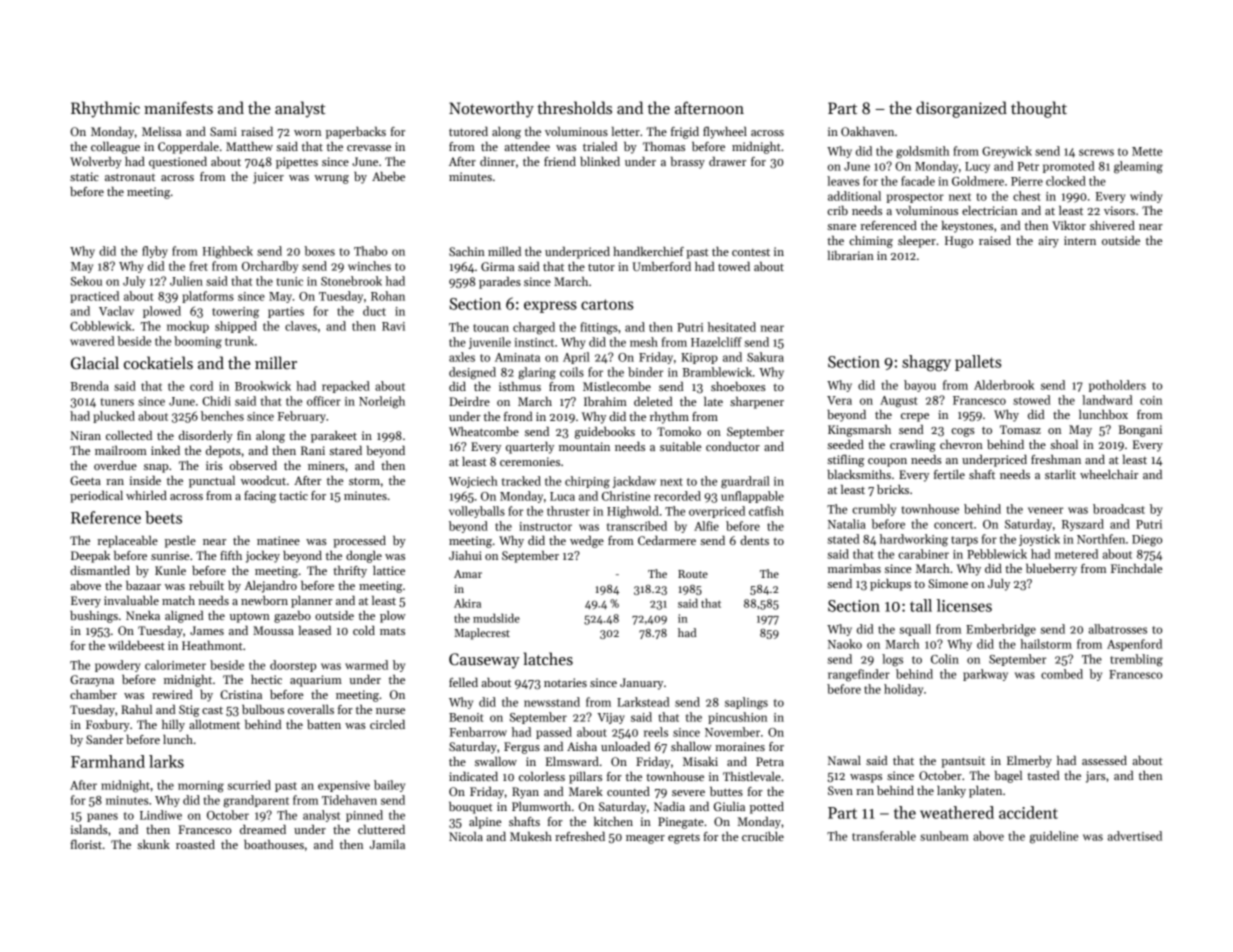  What do you see at coordinates (518, 416) in the image?
I see `frond` at bounding box center [518, 416].
